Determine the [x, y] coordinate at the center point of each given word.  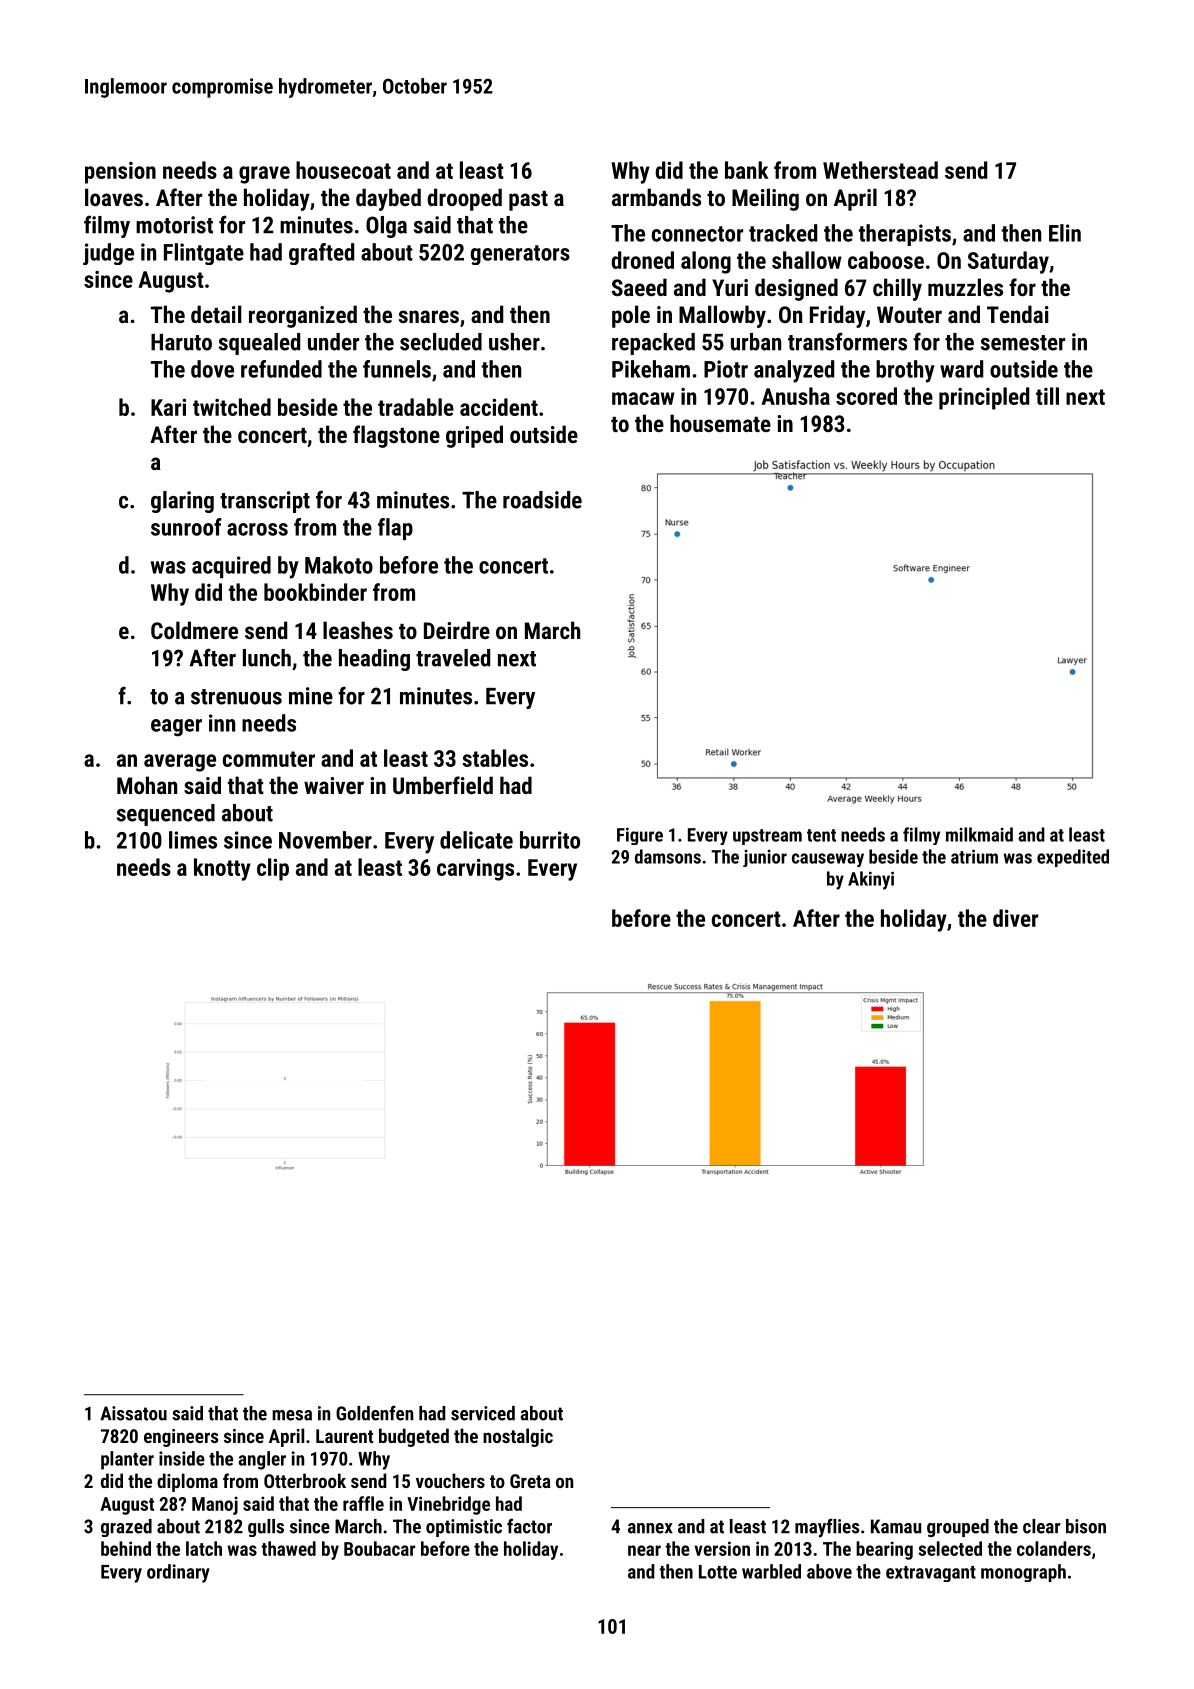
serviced [483, 1413]
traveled [453, 658]
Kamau [896, 1526]
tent [821, 835]
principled [984, 398]
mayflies [827, 1528]
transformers [847, 341]
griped [474, 436]
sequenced [166, 815]
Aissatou [133, 1413]
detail [216, 314]
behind [126, 1548]
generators [520, 255]
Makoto [339, 565]
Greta [530, 1481]
